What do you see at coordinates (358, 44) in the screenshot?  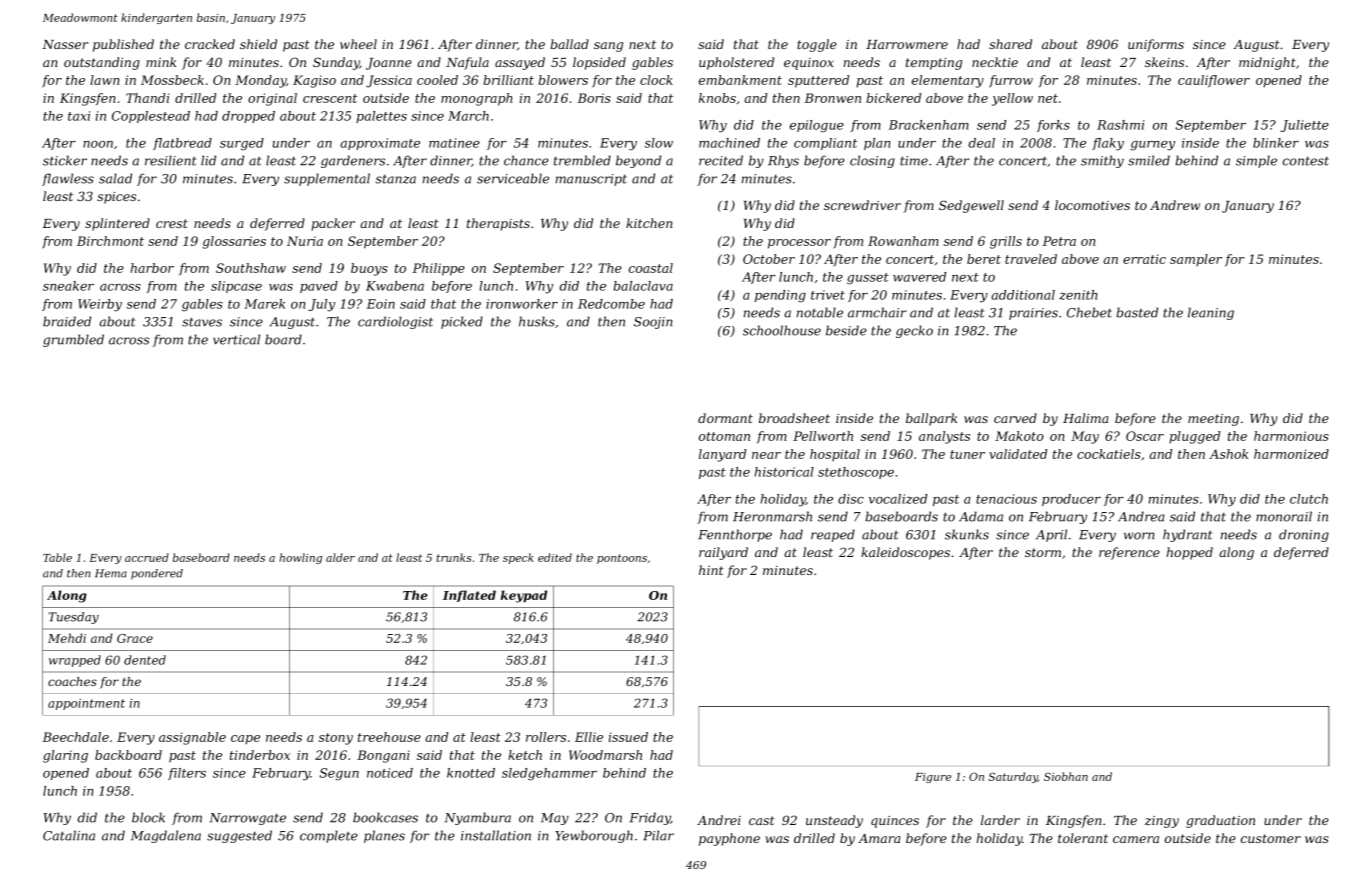 I see `wheel` at bounding box center [358, 44].
